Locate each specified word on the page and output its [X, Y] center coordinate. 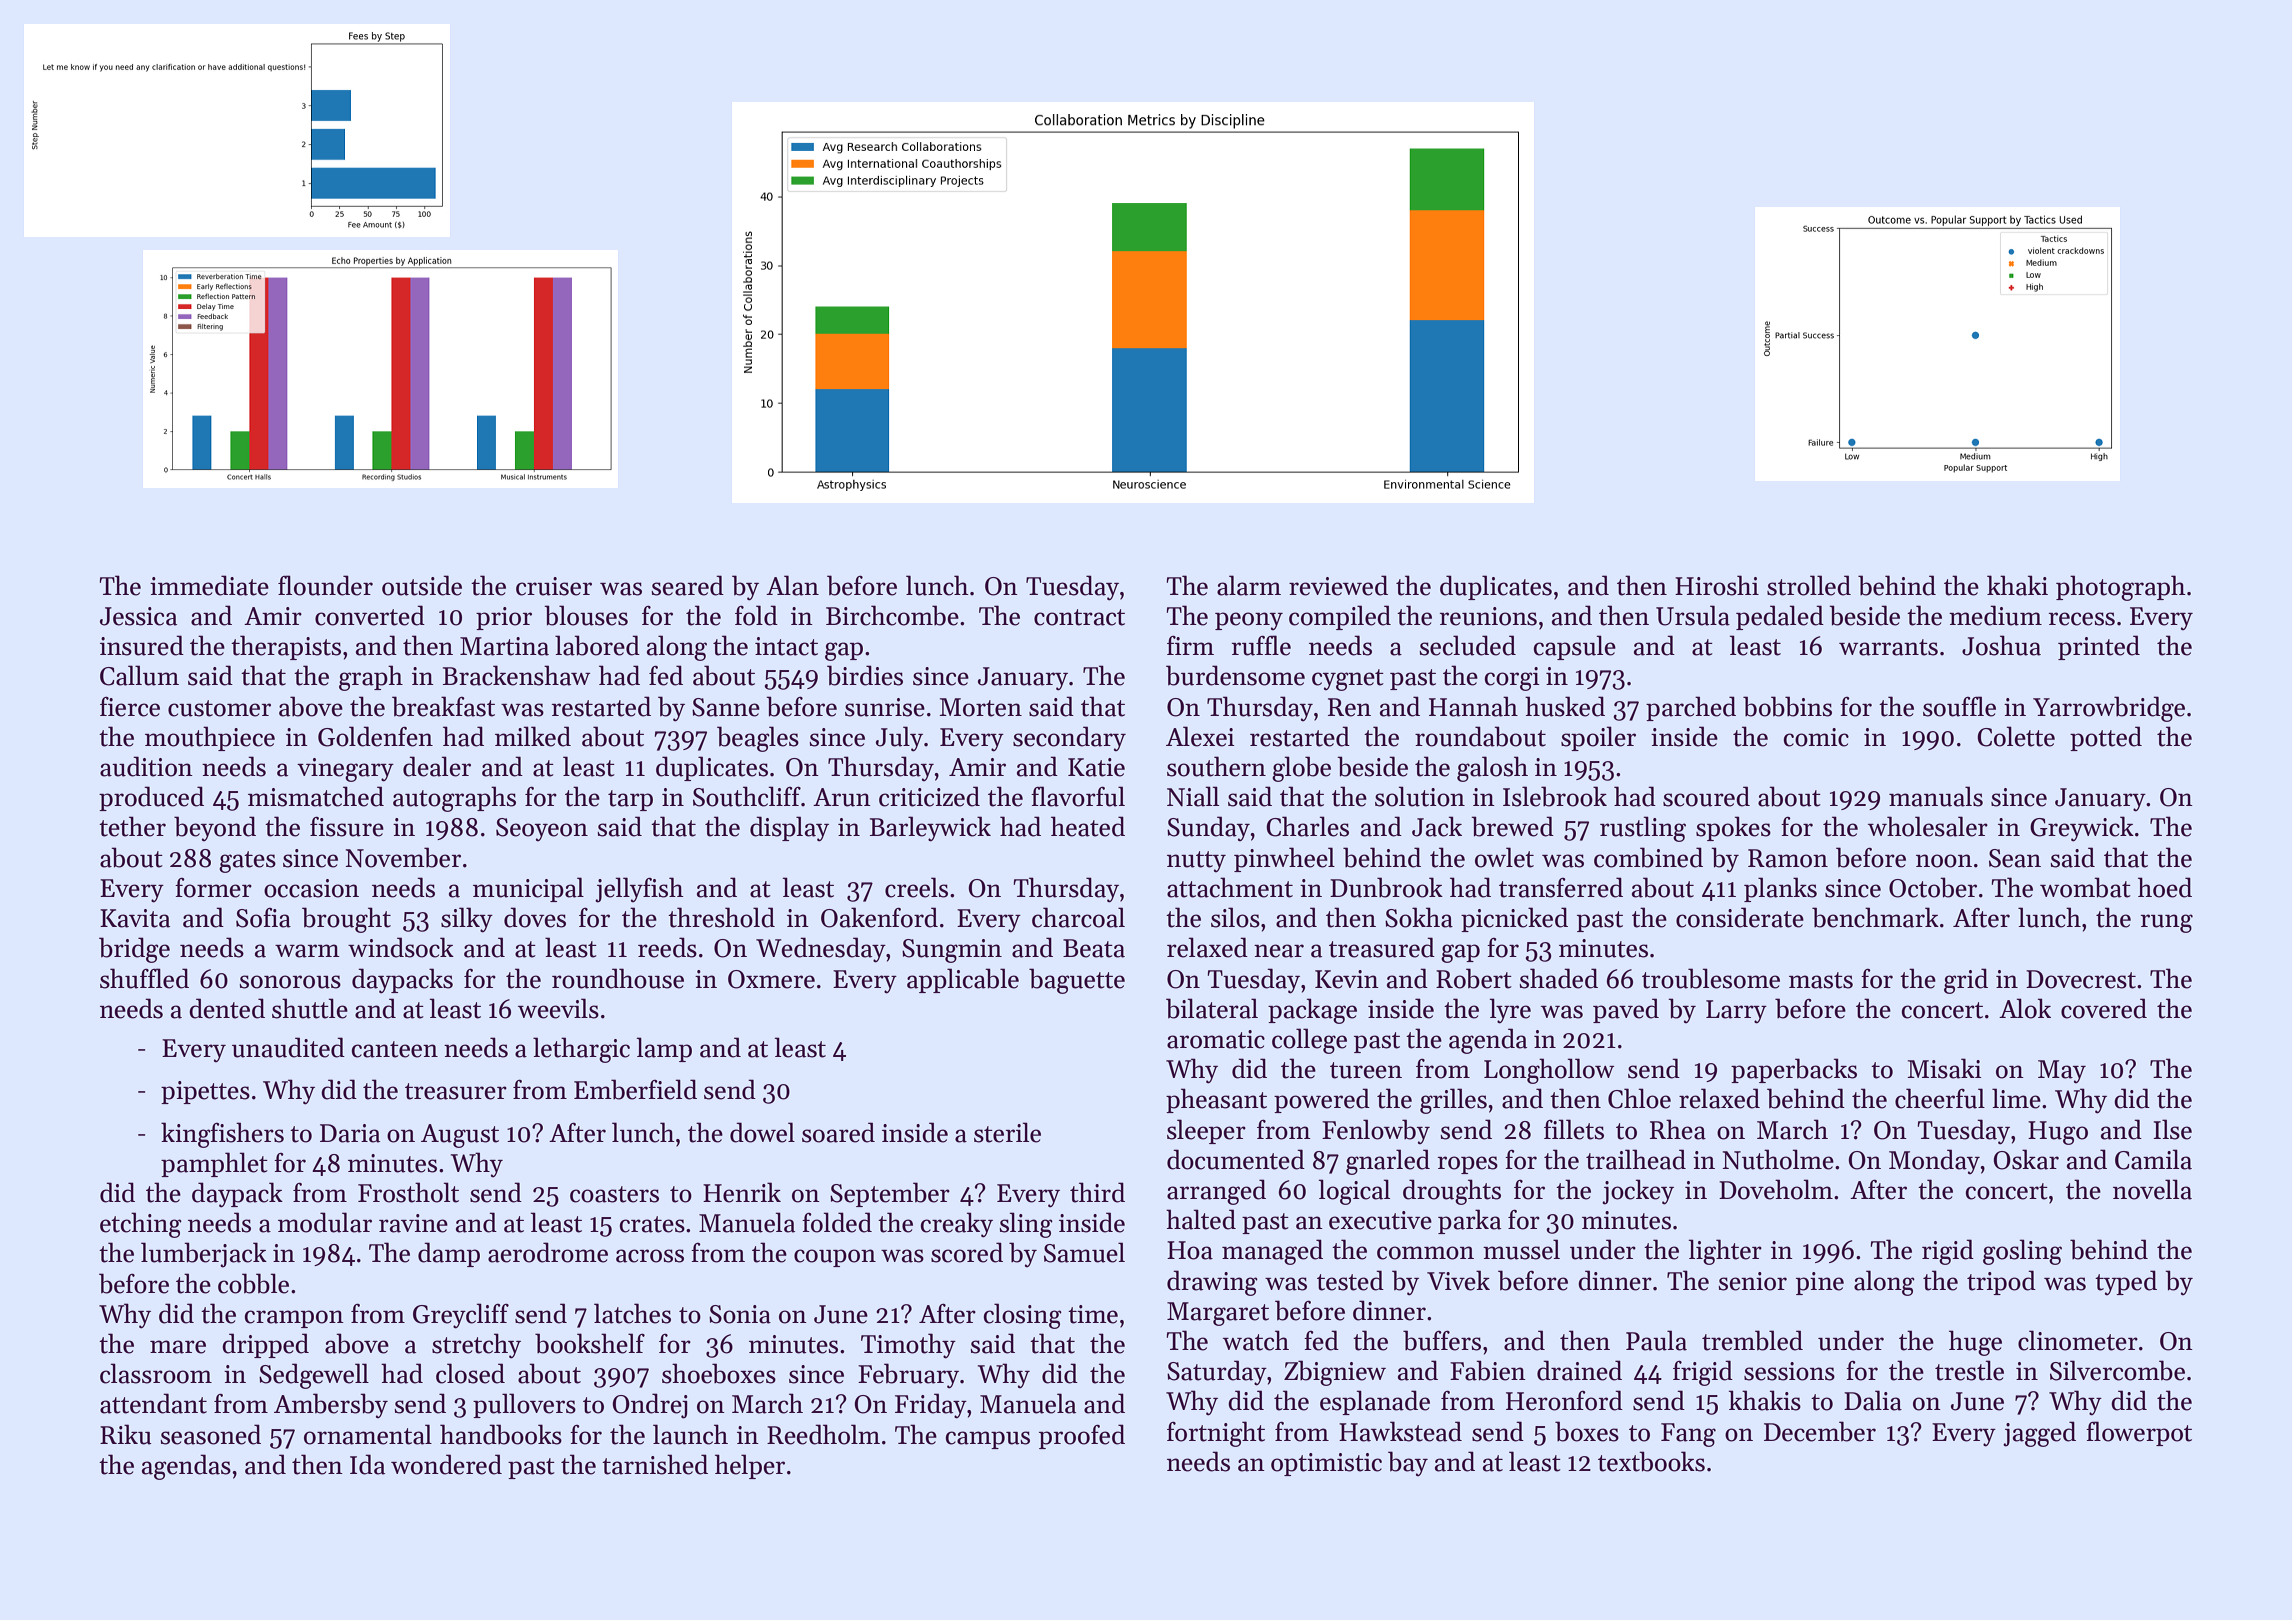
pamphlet [214, 1164]
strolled [1809, 585]
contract [1079, 617]
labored [597, 645]
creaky [957, 1225]
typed [2126, 1282]
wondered [446, 1464]
